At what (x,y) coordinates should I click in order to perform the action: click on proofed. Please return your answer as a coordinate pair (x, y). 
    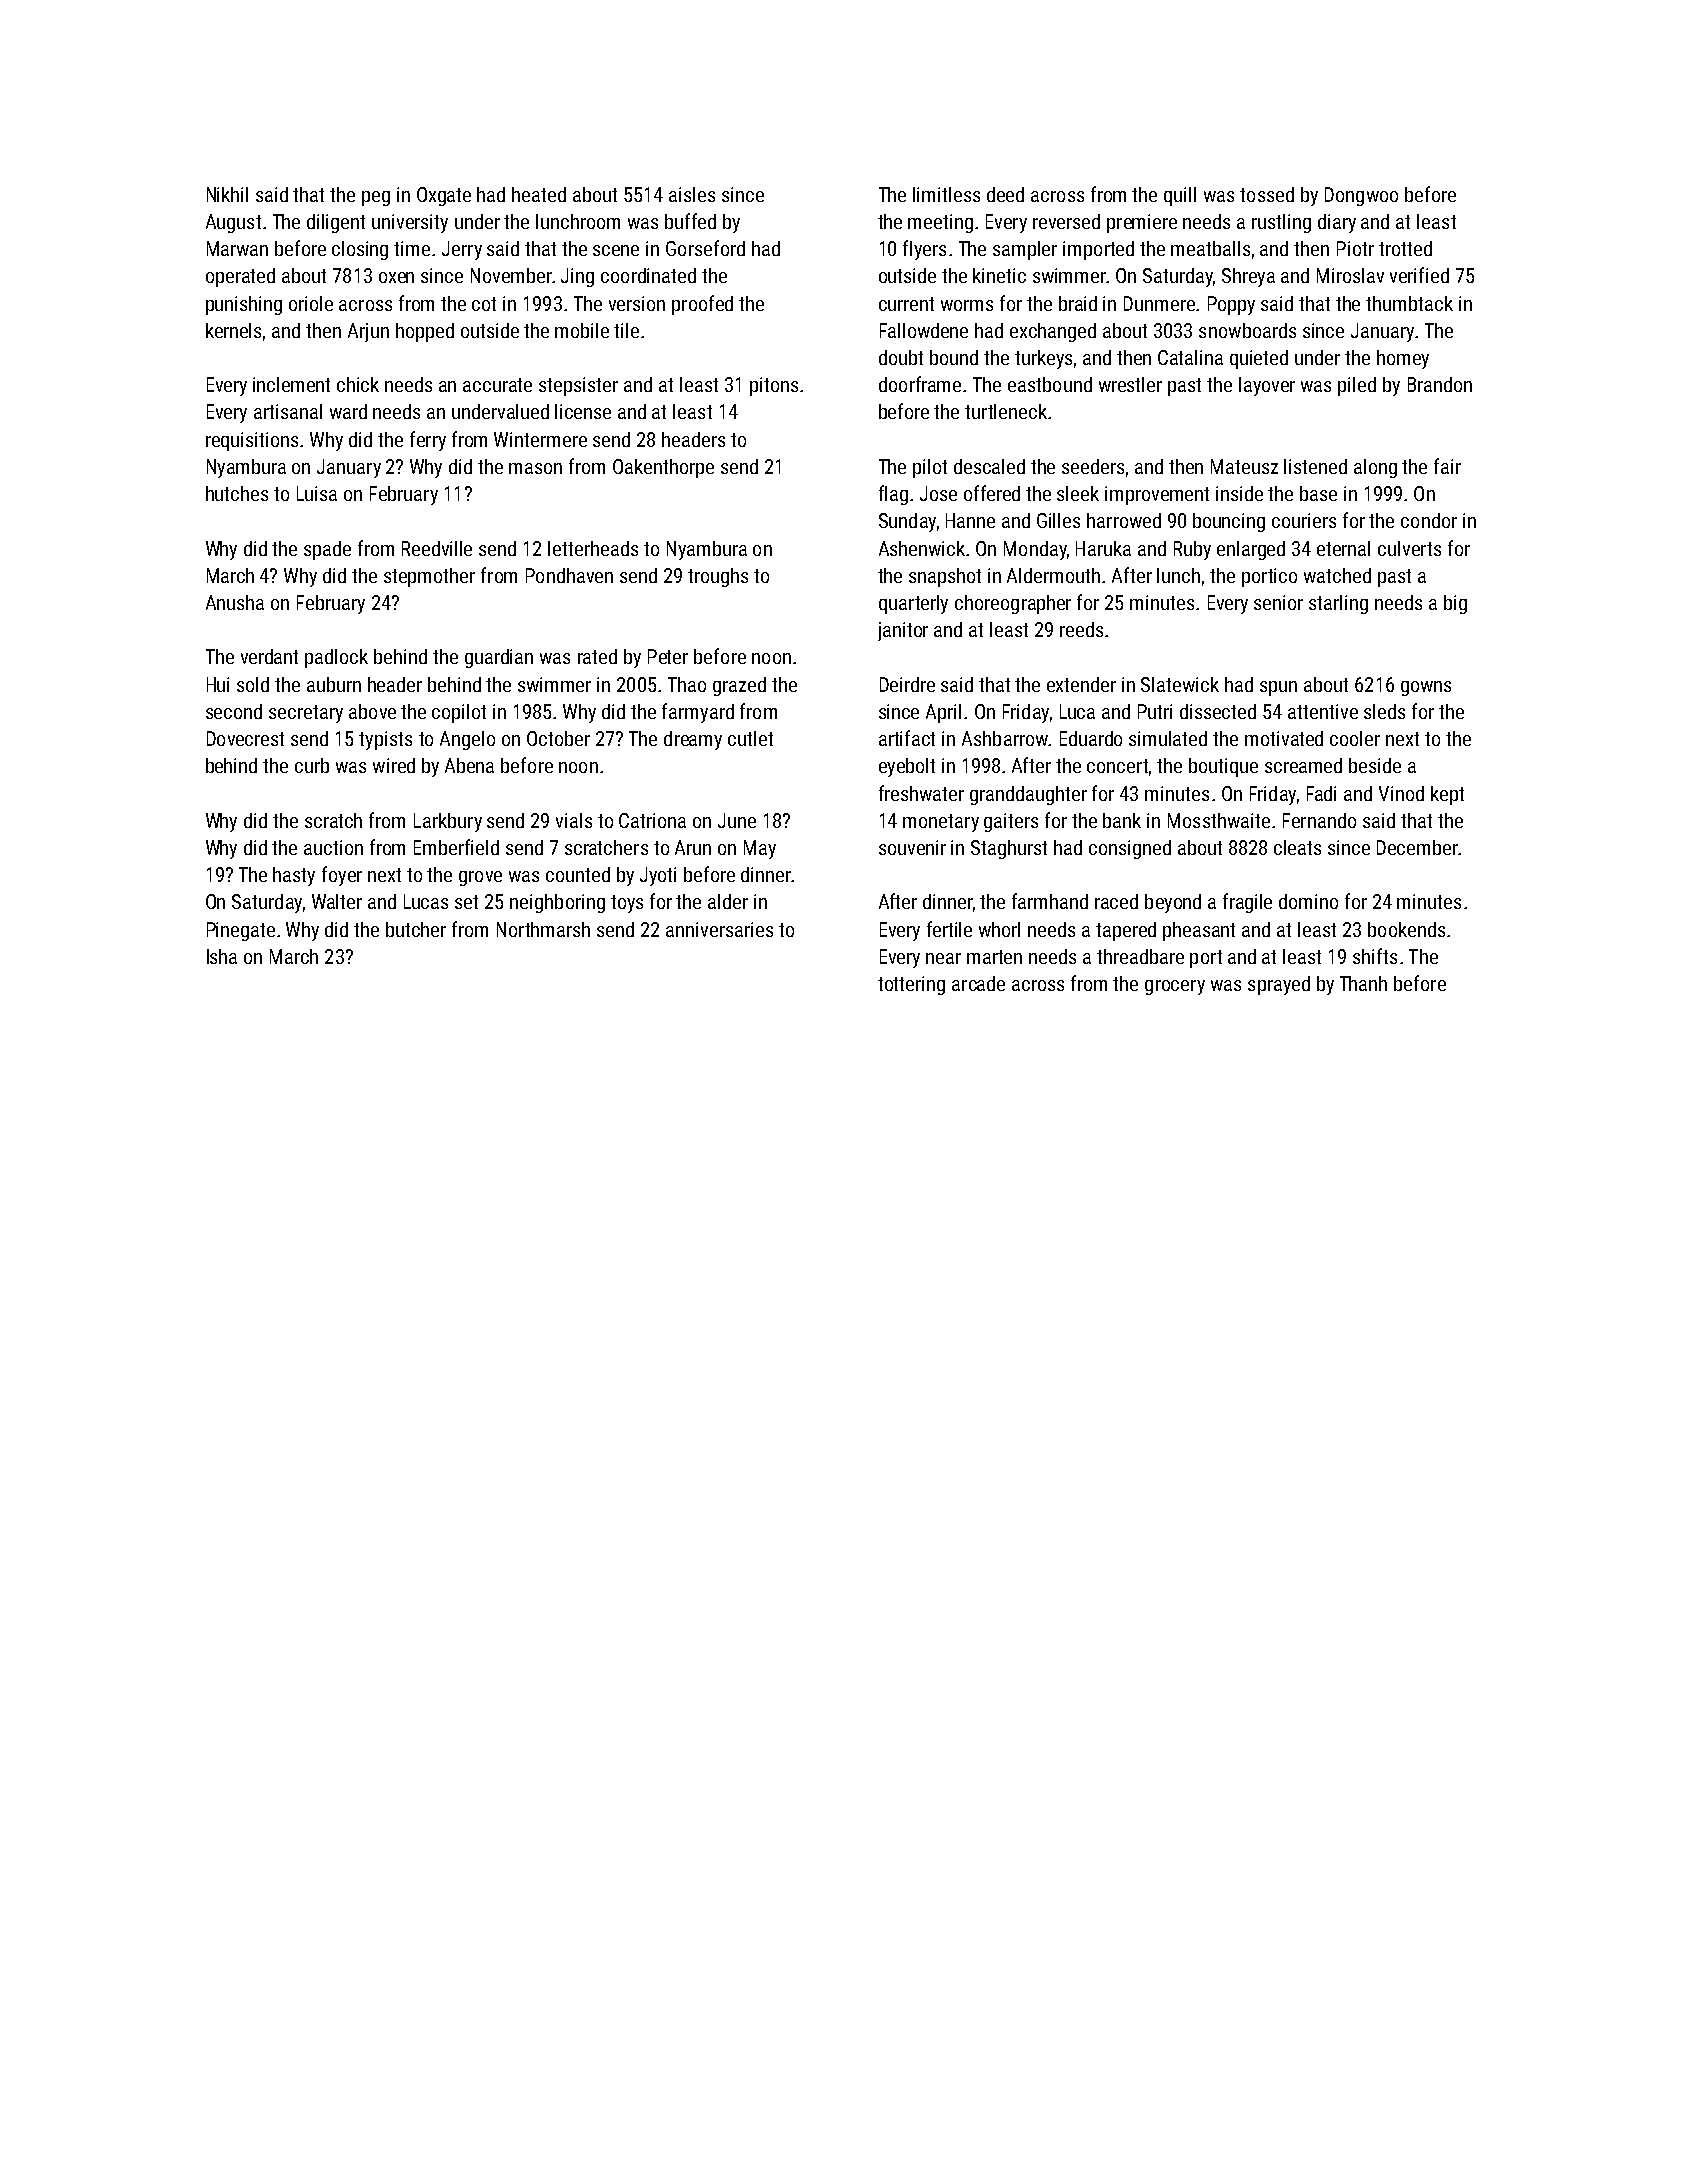
    Looking at the image, I should click on (702, 305).
